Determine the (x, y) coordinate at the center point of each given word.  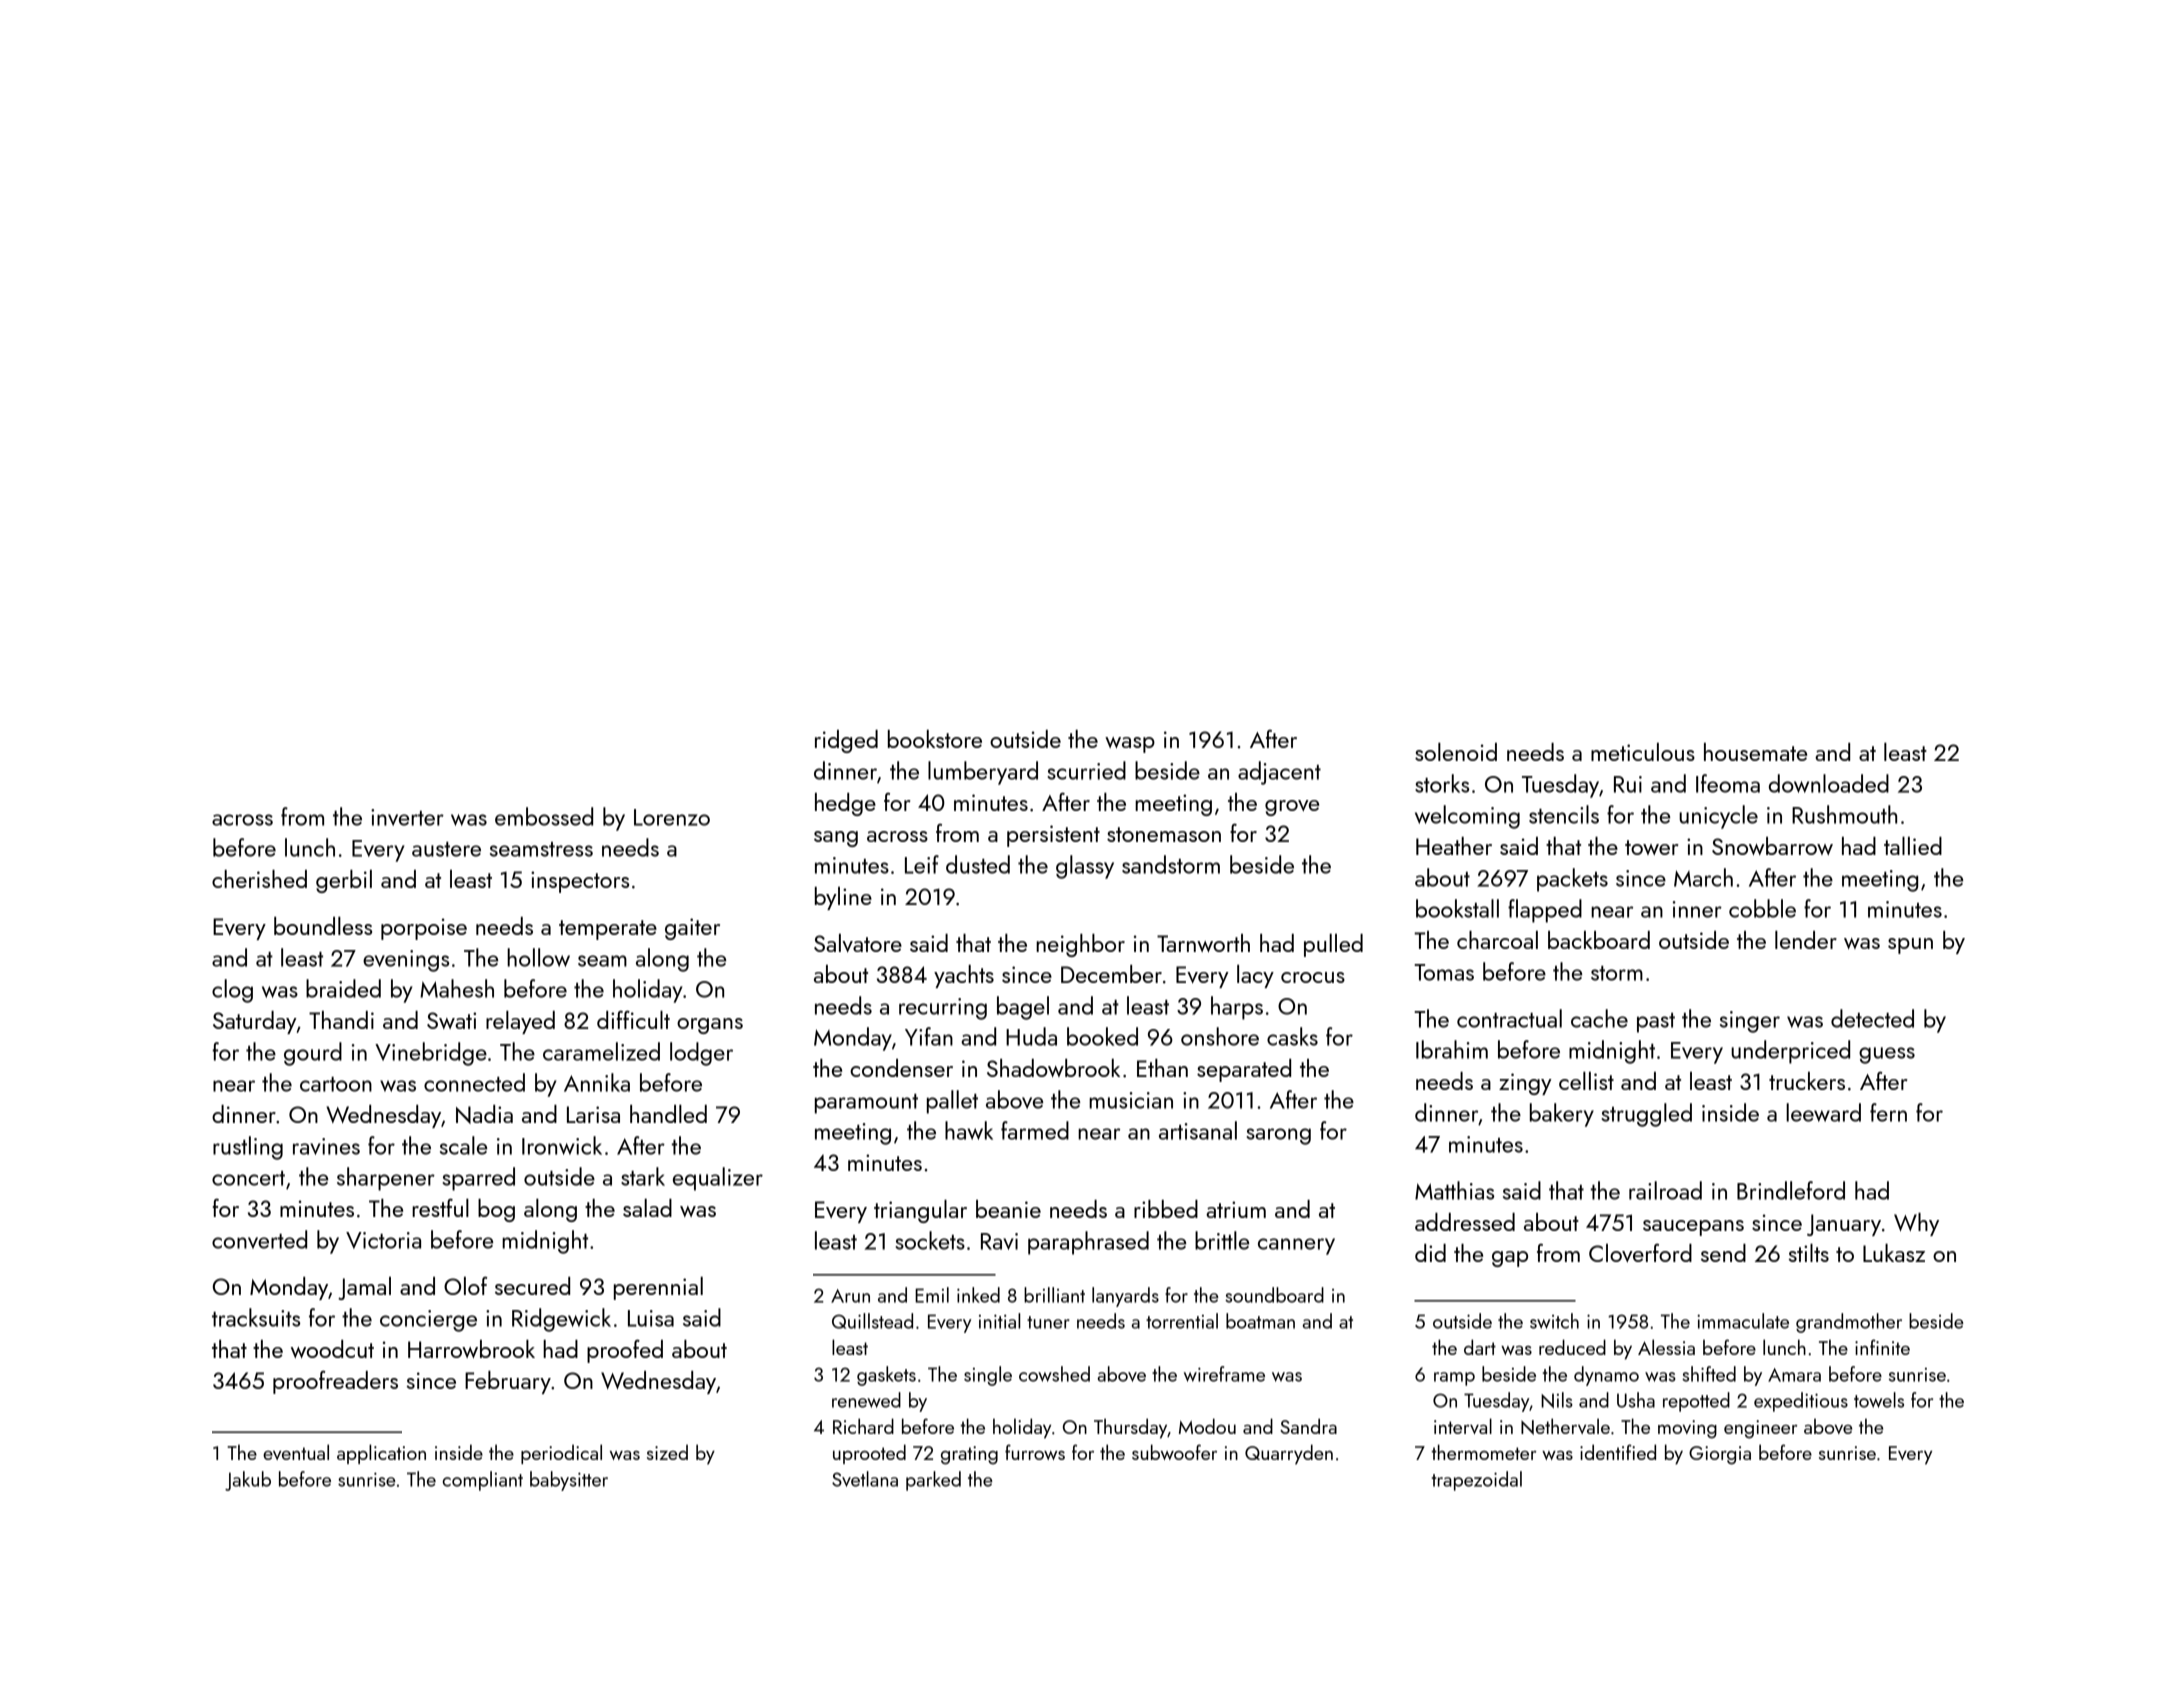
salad (647, 1207)
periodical (561, 1454)
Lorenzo (672, 817)
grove (1292, 808)
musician (1131, 1100)
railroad (1665, 1190)
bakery (1562, 1115)
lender (1806, 939)
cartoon (336, 1084)
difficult (633, 1019)
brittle (1222, 1240)
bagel (1023, 1008)
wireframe (1224, 1374)
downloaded (1829, 783)
